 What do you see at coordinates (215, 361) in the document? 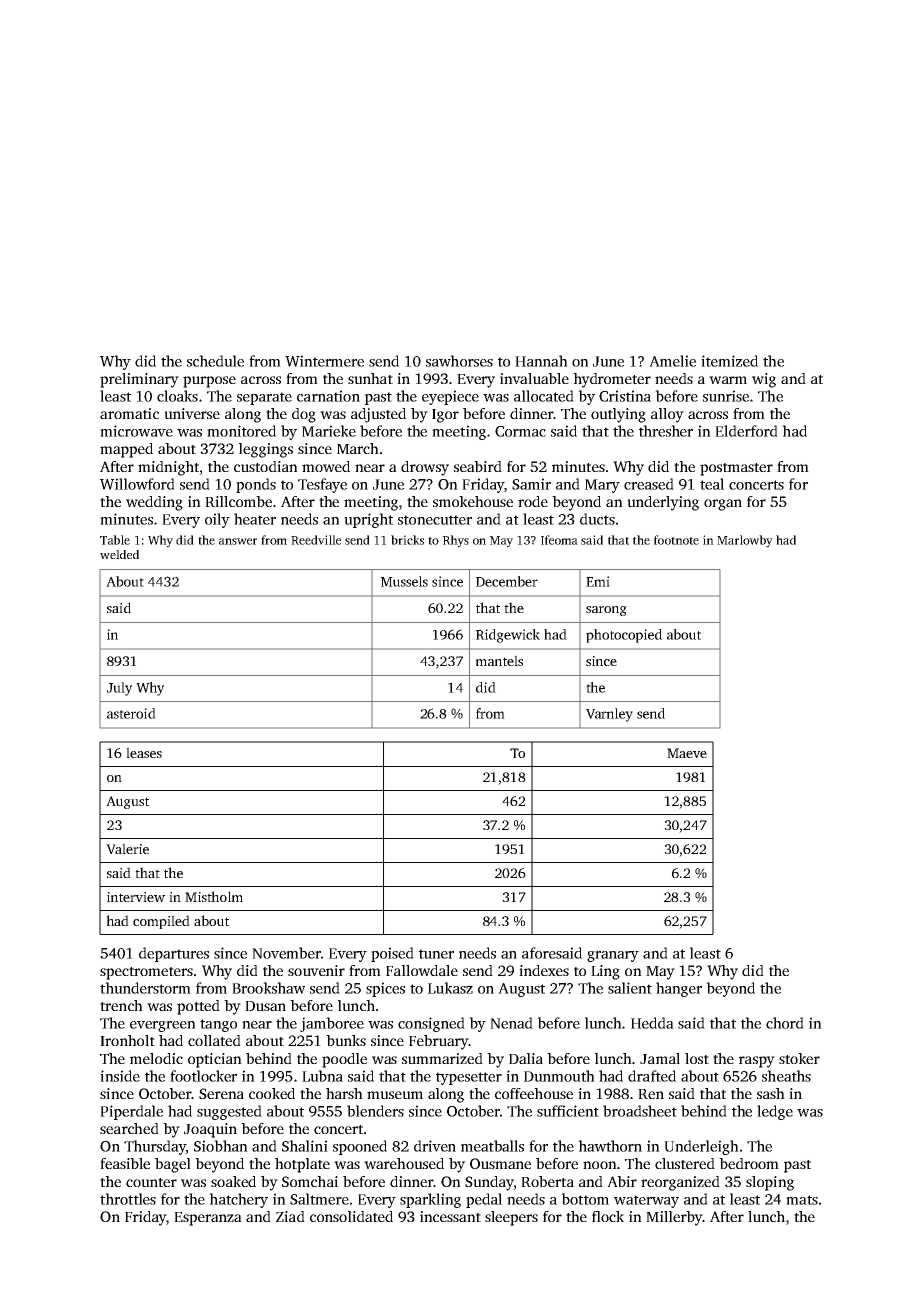
I see `schedule` at bounding box center [215, 361].
